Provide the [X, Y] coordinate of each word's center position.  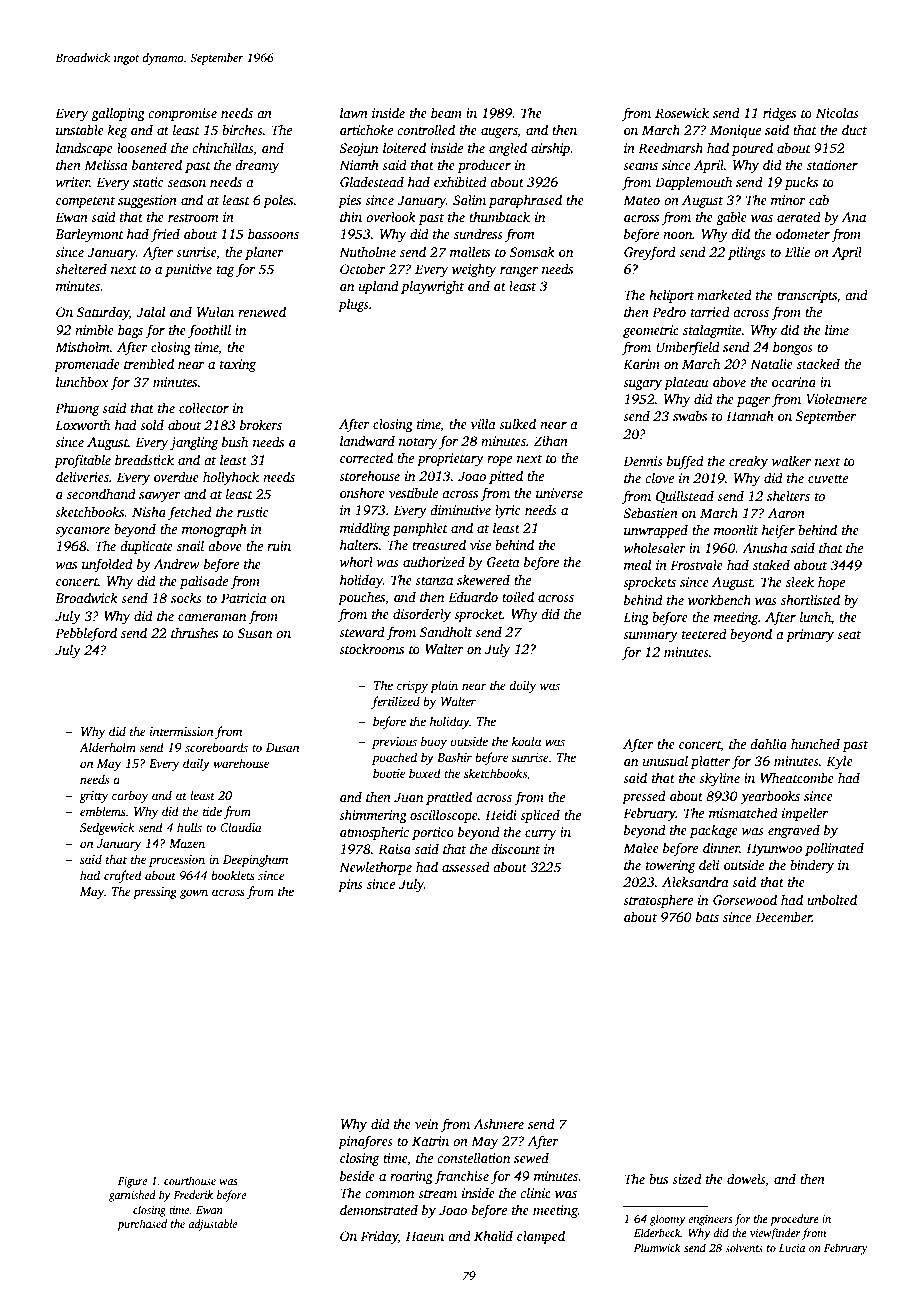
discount [515, 848]
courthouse [190, 1180]
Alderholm [107, 747]
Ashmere [498, 1123]
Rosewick [682, 112]
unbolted [832, 899]
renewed [262, 311]
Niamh [359, 164]
